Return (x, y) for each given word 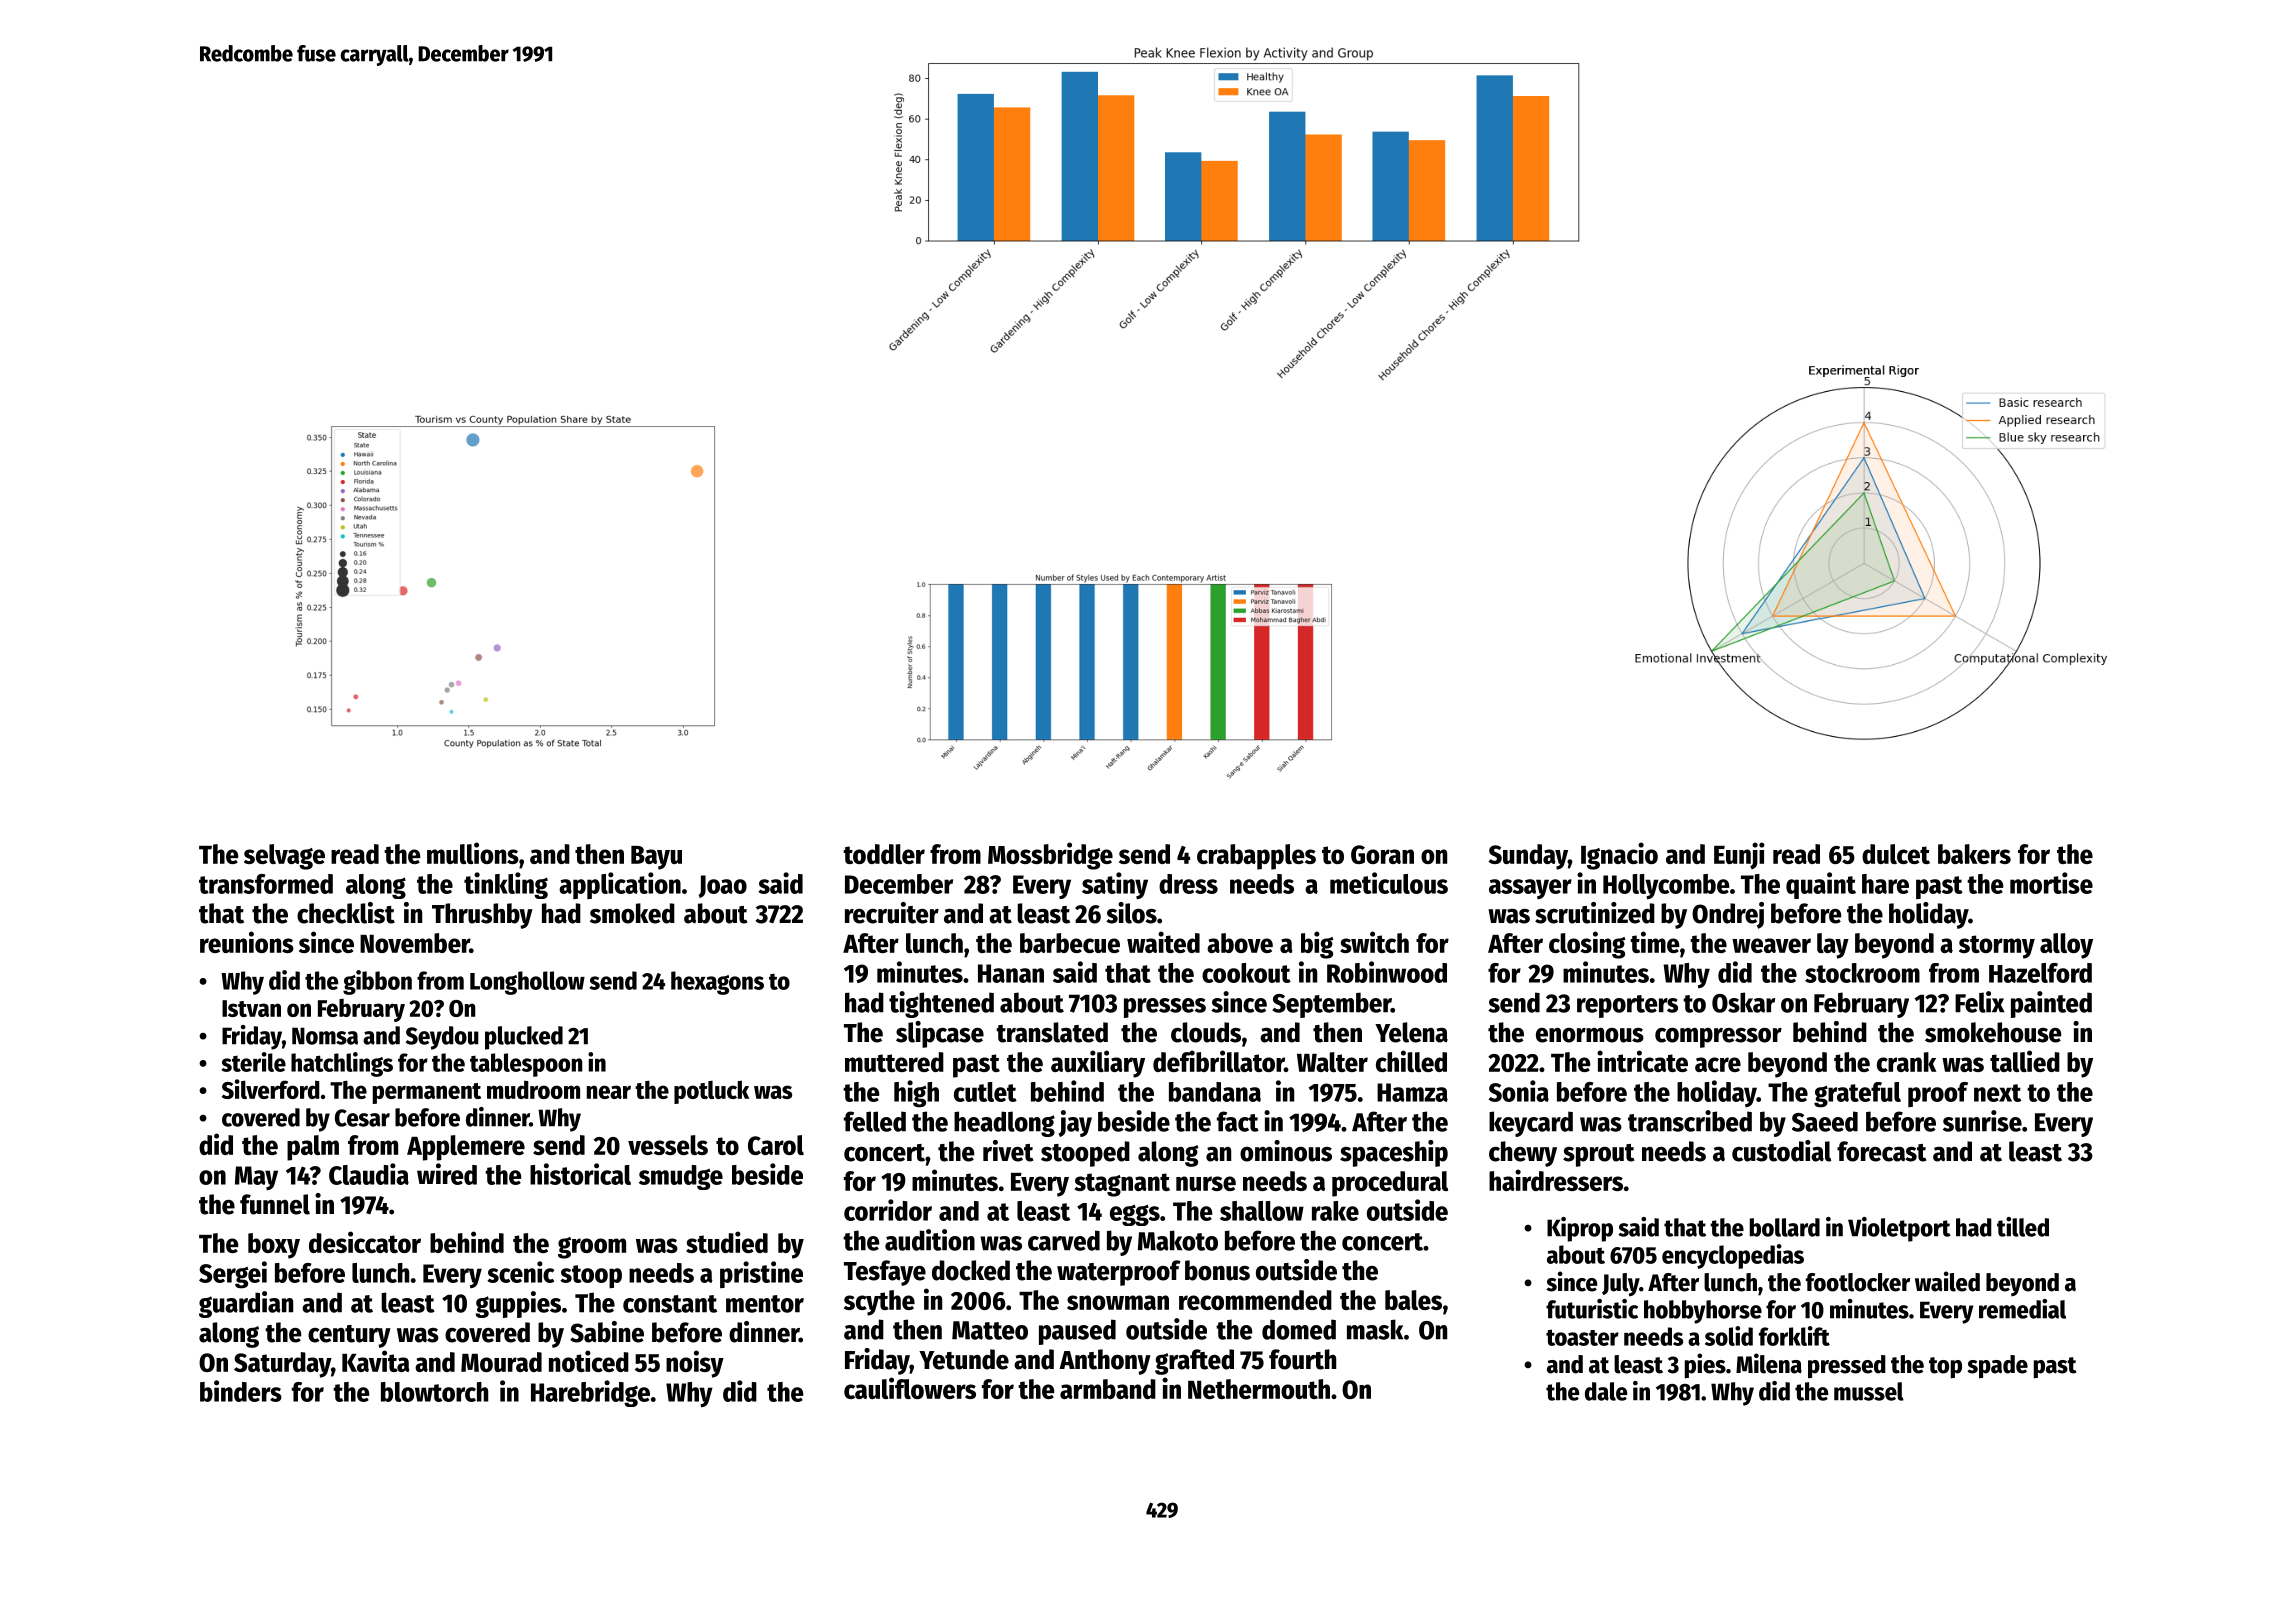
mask (1375, 1329)
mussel (1869, 1391)
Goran (1382, 854)
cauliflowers (910, 1388)
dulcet (1896, 854)
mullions (473, 853)
